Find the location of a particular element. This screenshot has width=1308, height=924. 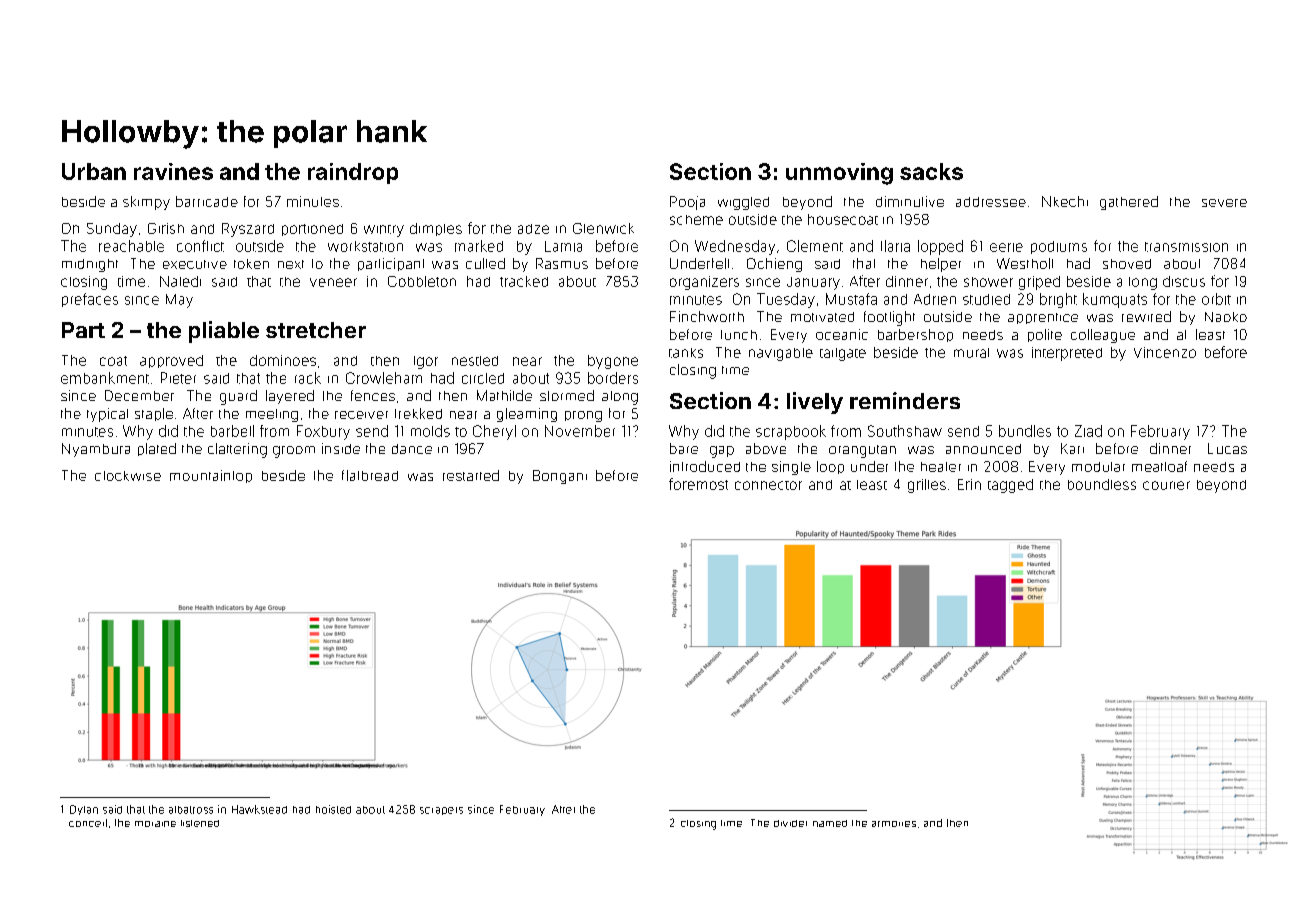

clockwise is located at coordinates (128, 476).
